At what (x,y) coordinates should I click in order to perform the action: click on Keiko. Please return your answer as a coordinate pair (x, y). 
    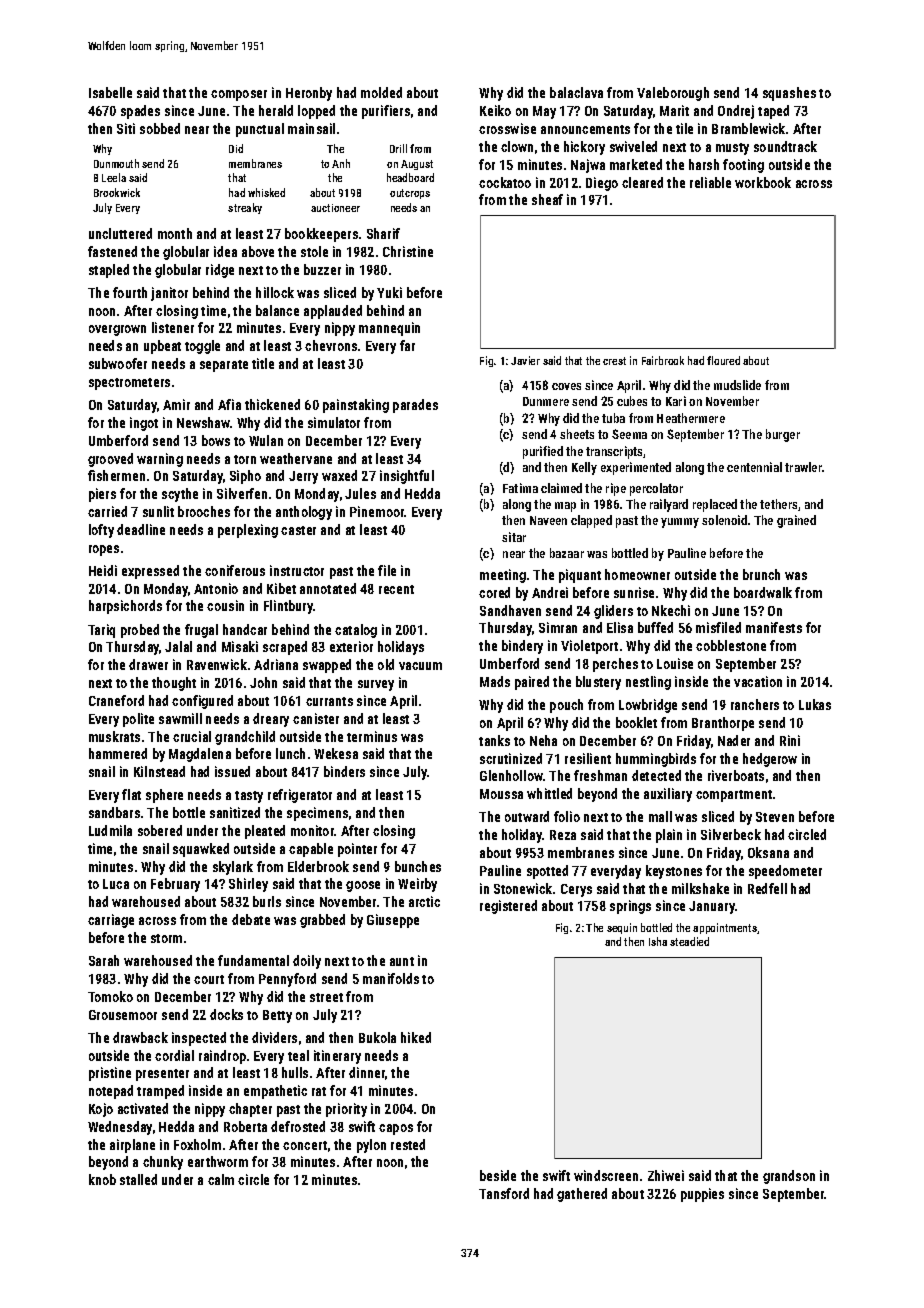
    Looking at the image, I should click on (495, 110).
